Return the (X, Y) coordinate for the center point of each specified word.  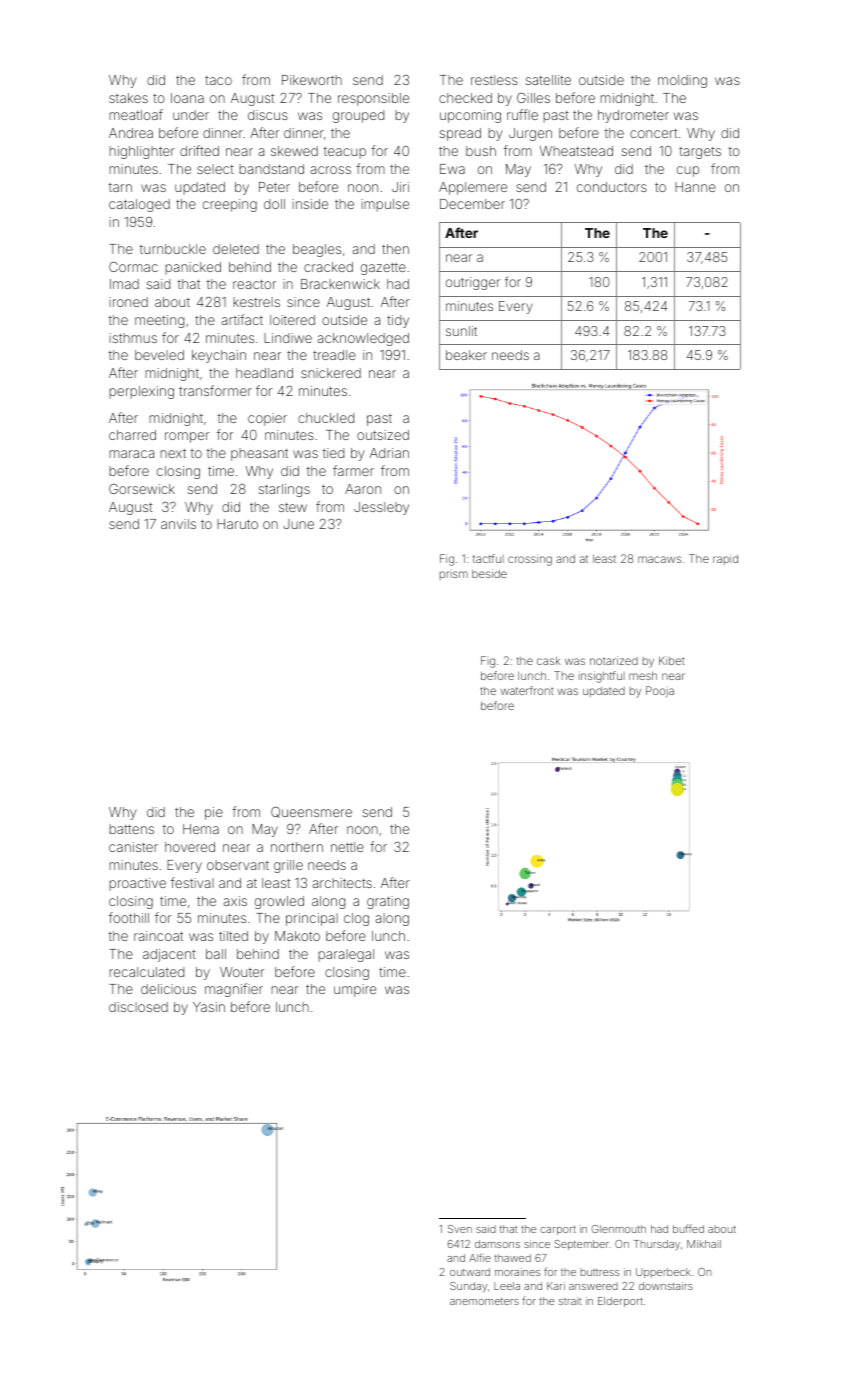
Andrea (131, 133)
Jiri (400, 187)
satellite (548, 80)
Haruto (237, 524)
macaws (659, 559)
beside (489, 573)
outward (470, 1272)
